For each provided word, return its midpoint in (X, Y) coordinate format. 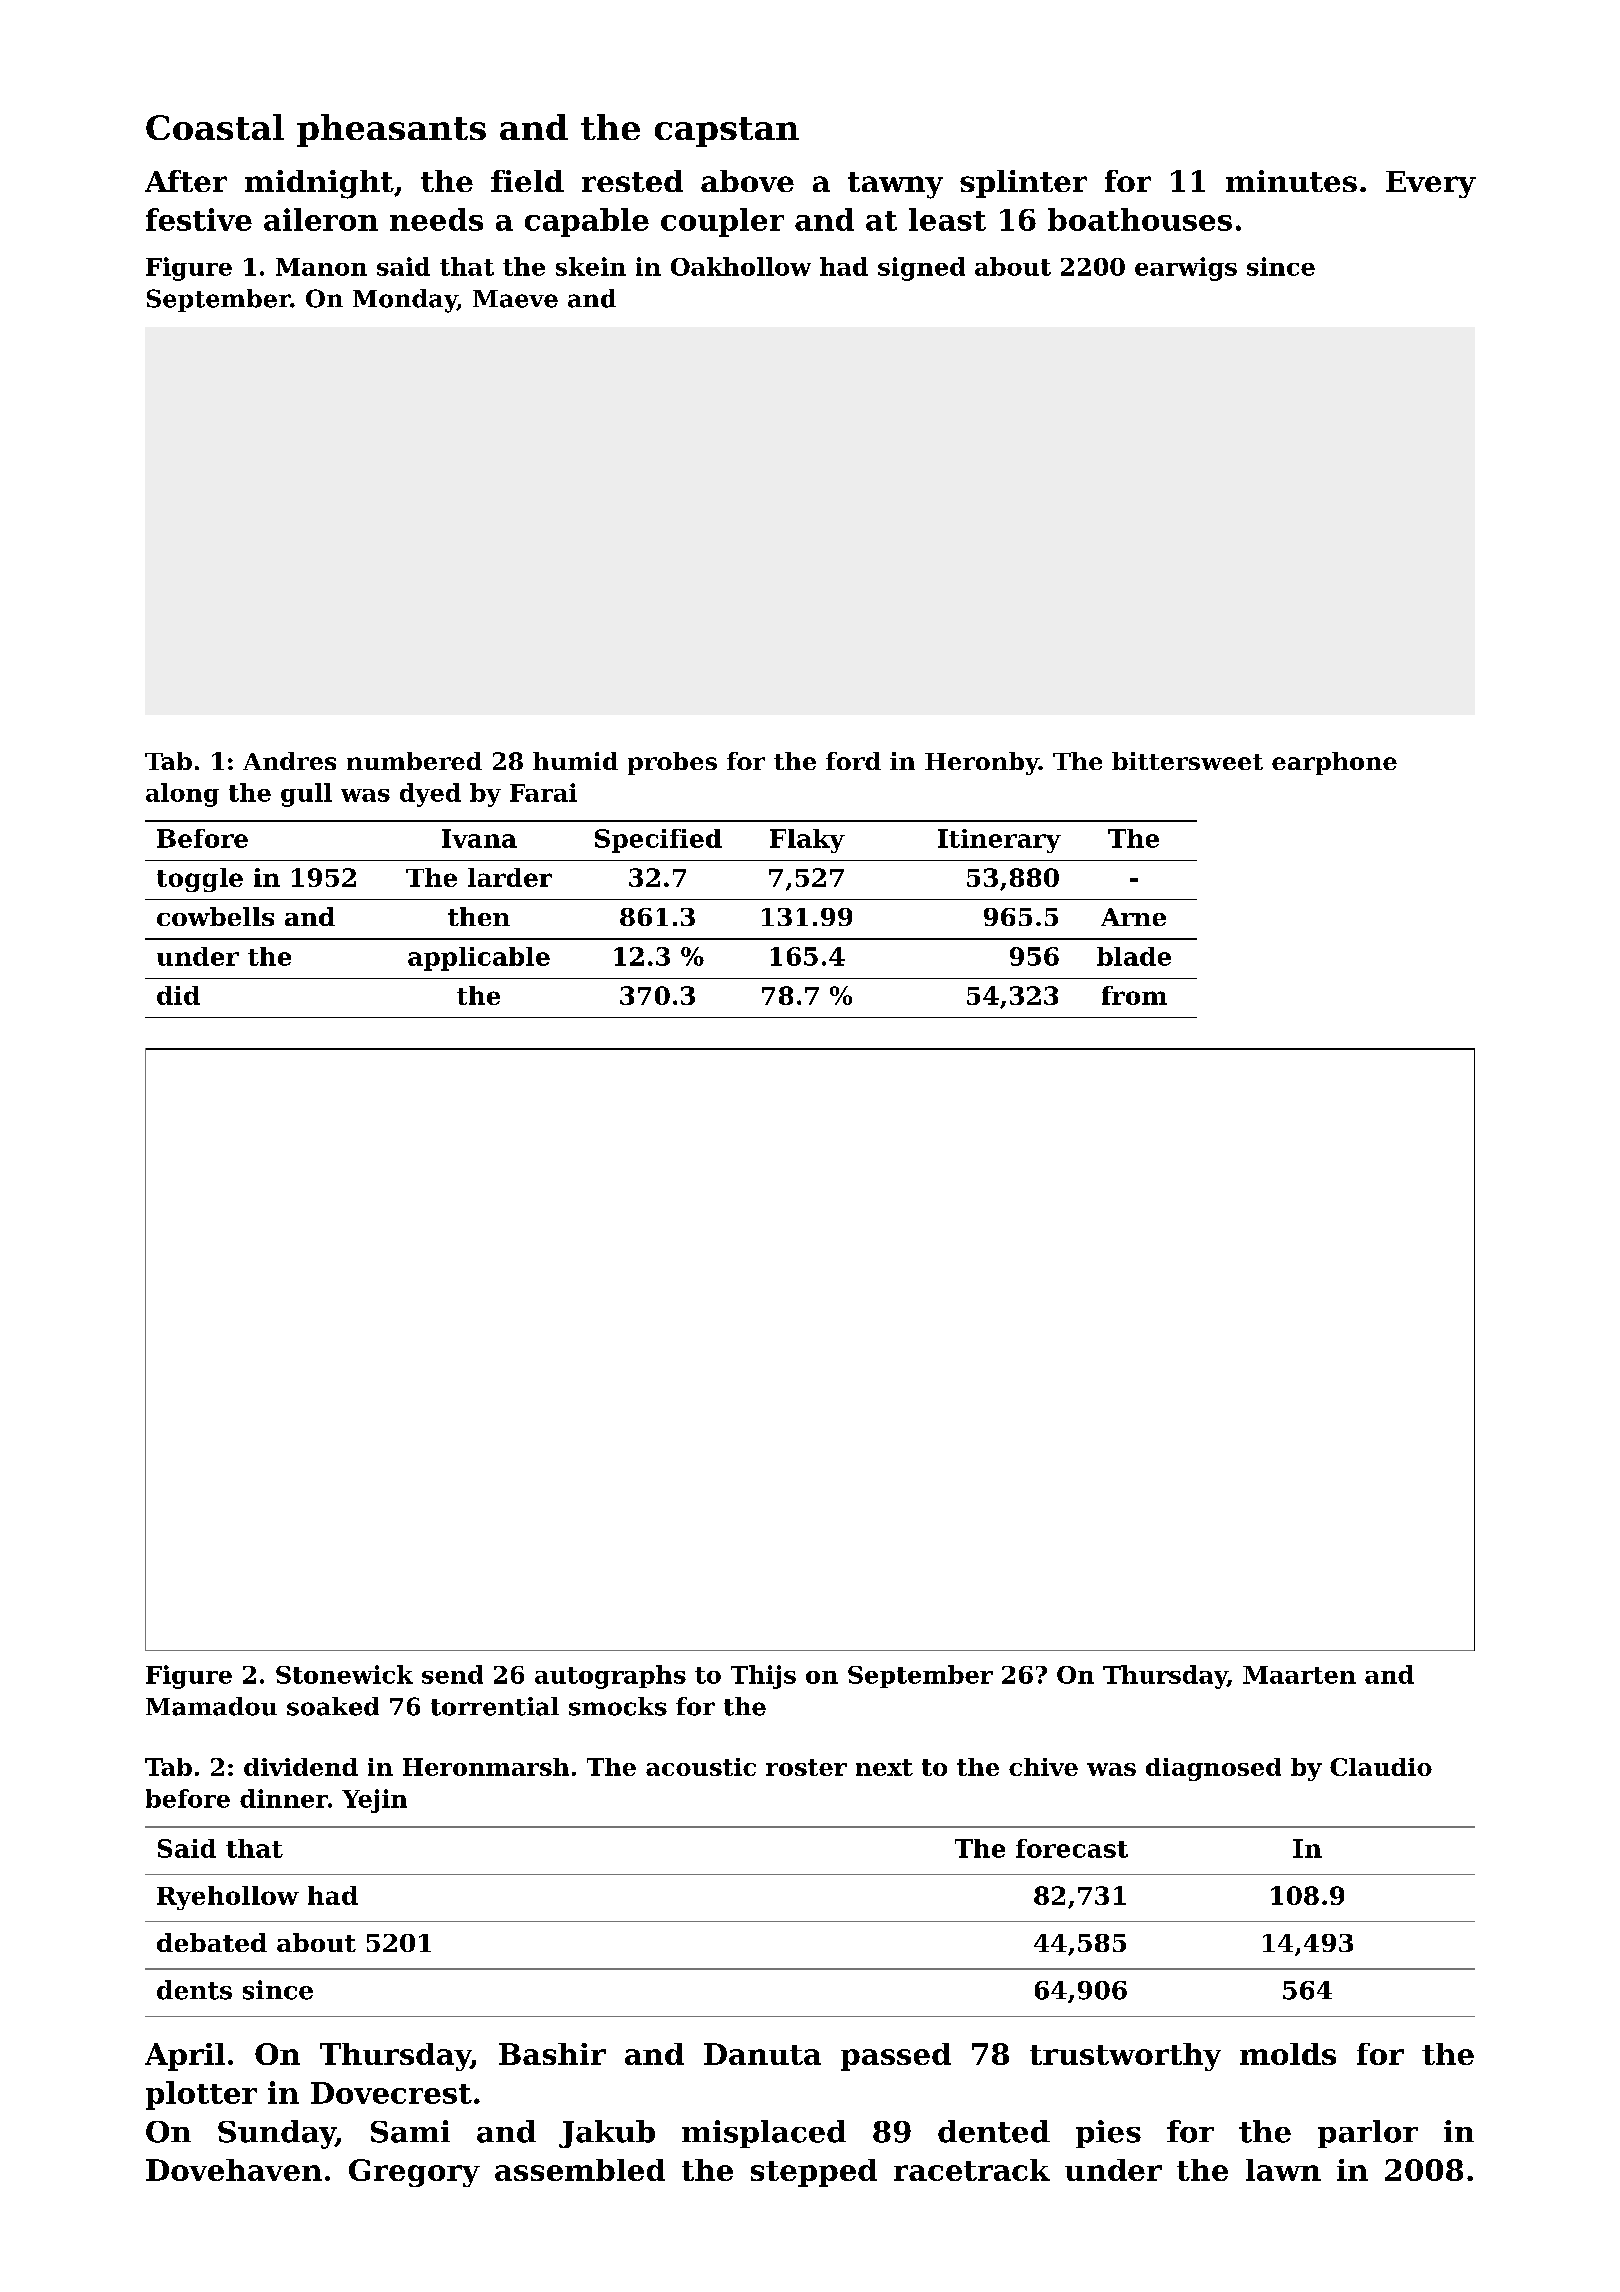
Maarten (1299, 1675)
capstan (727, 132)
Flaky (807, 841)
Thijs (763, 1677)
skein (591, 266)
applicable (479, 959)
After (186, 181)
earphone (1334, 763)
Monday (405, 301)
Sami (410, 2131)
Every (1431, 184)
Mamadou (211, 1706)
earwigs (1186, 269)
